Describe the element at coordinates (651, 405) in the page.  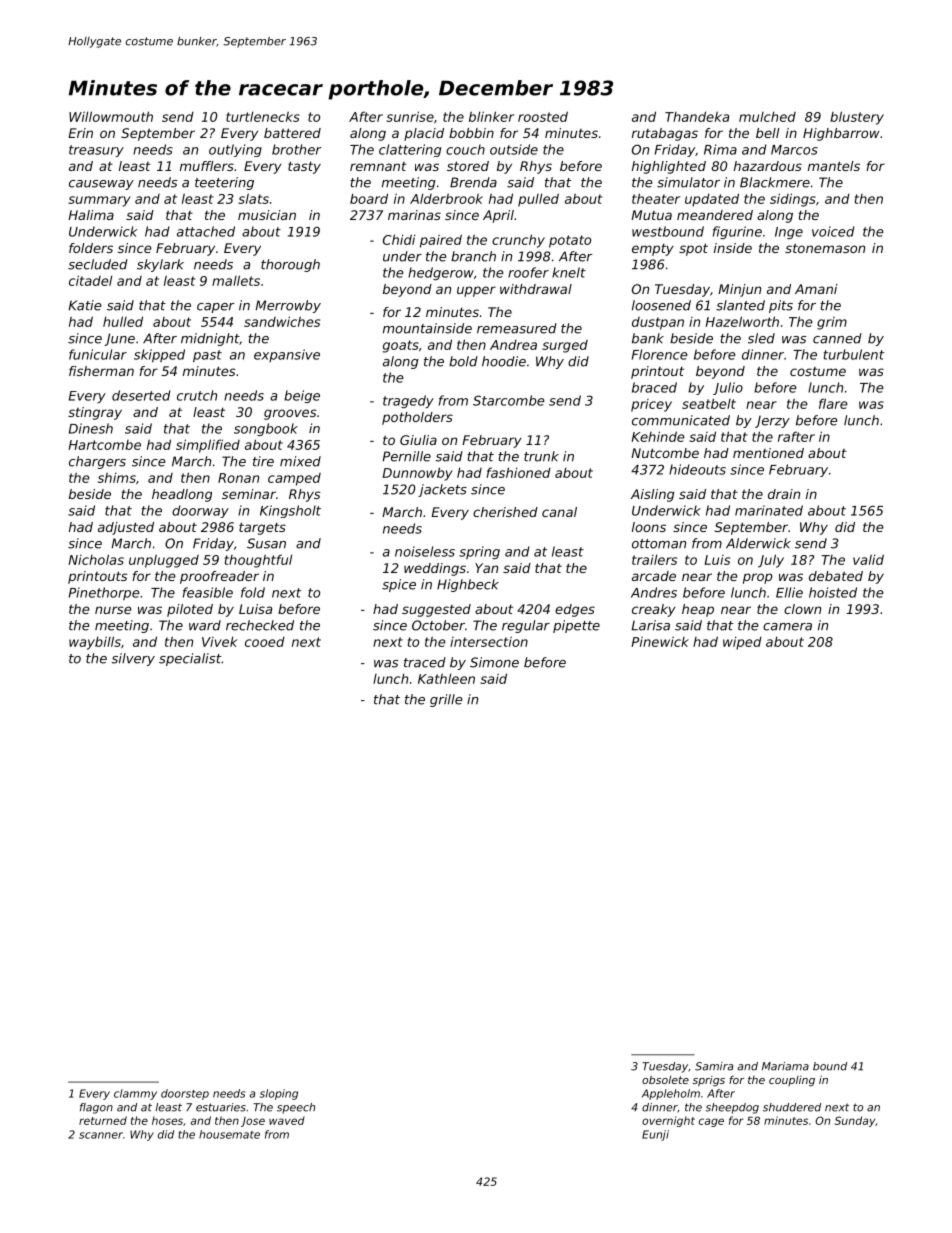
I see `pricey` at that location.
